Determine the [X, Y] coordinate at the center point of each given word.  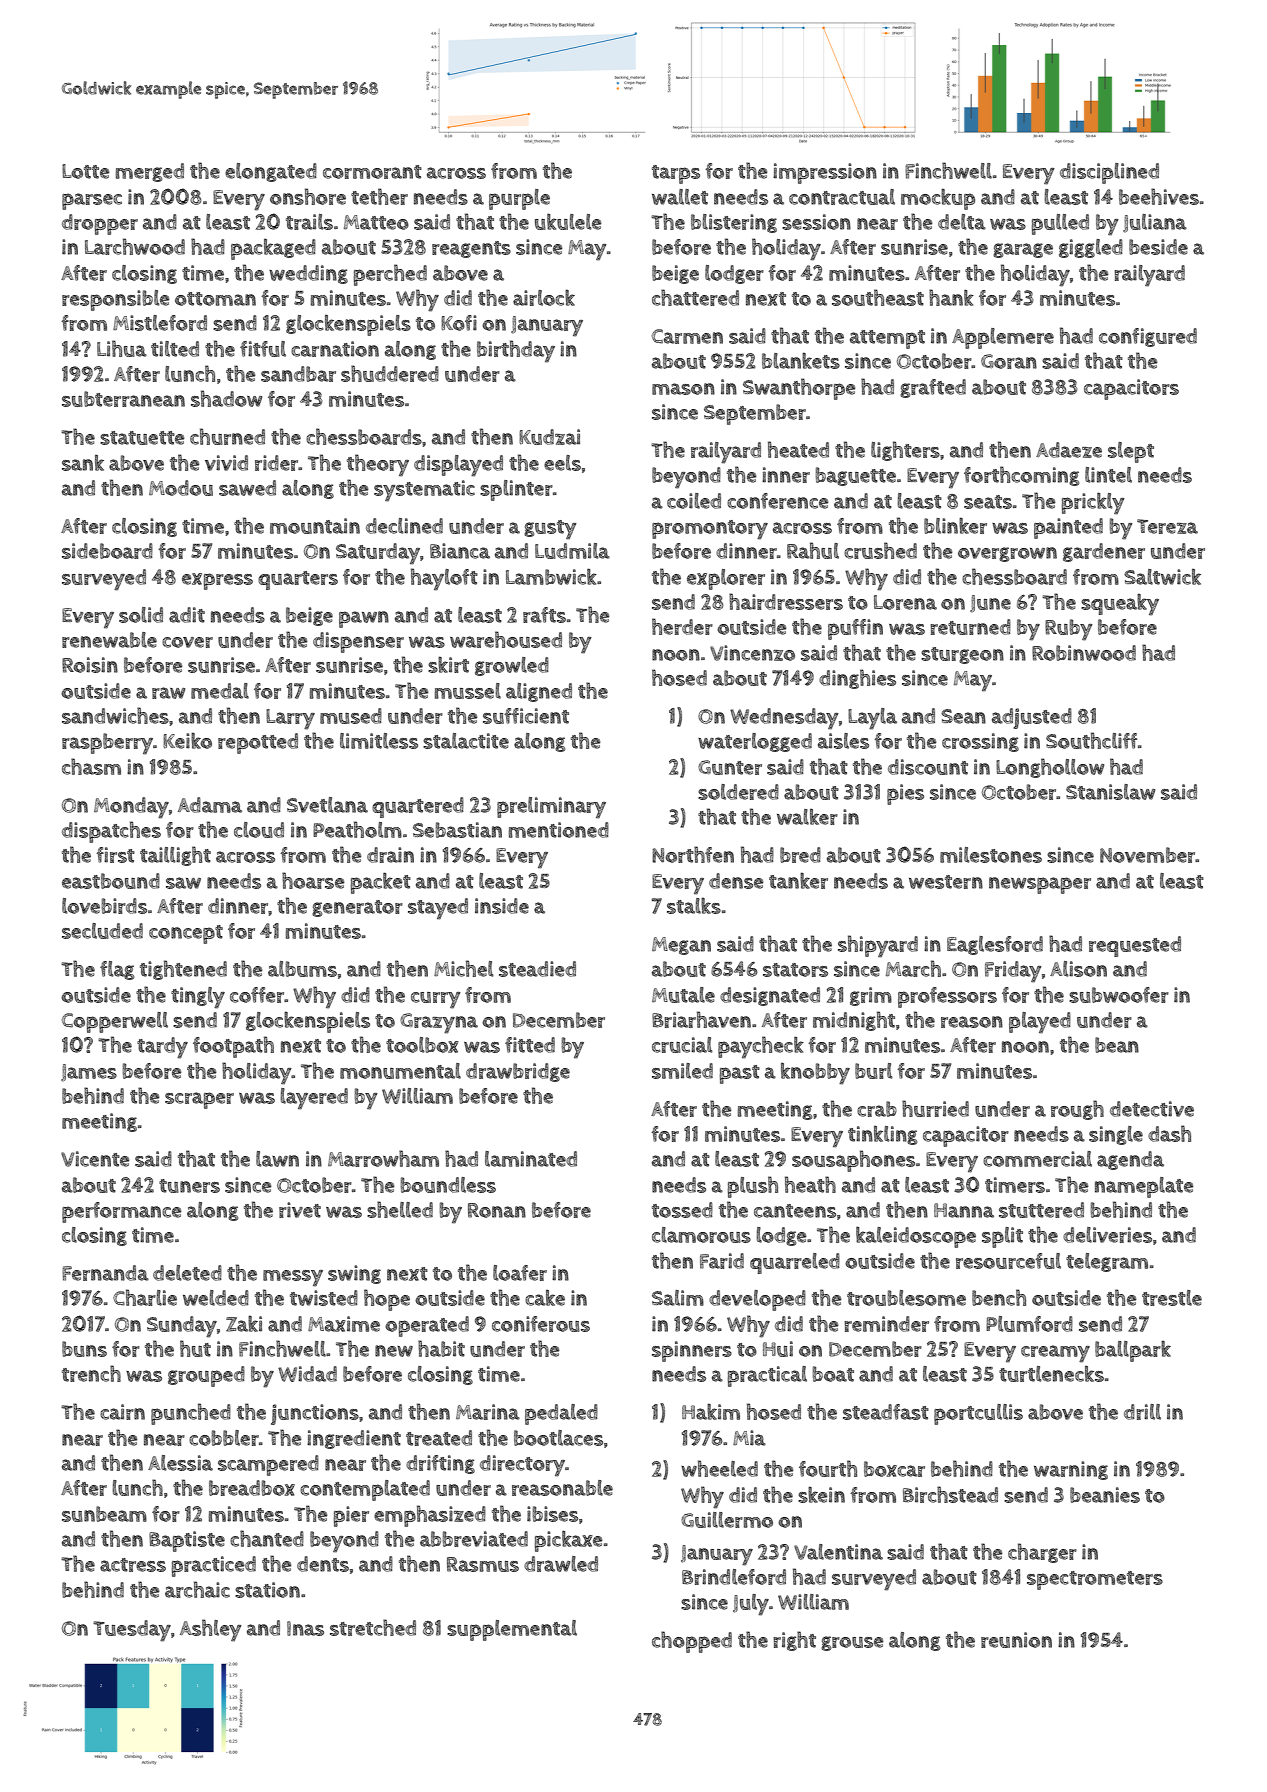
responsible [115, 300]
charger [1042, 1553]
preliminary [551, 808]
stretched [373, 1627]
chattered [695, 297]
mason [683, 389]
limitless [379, 741]
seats [988, 502]
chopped [692, 1642]
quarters [298, 580]
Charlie [145, 1297]
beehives [1159, 196]
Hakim [711, 1411]
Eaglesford [995, 945]
